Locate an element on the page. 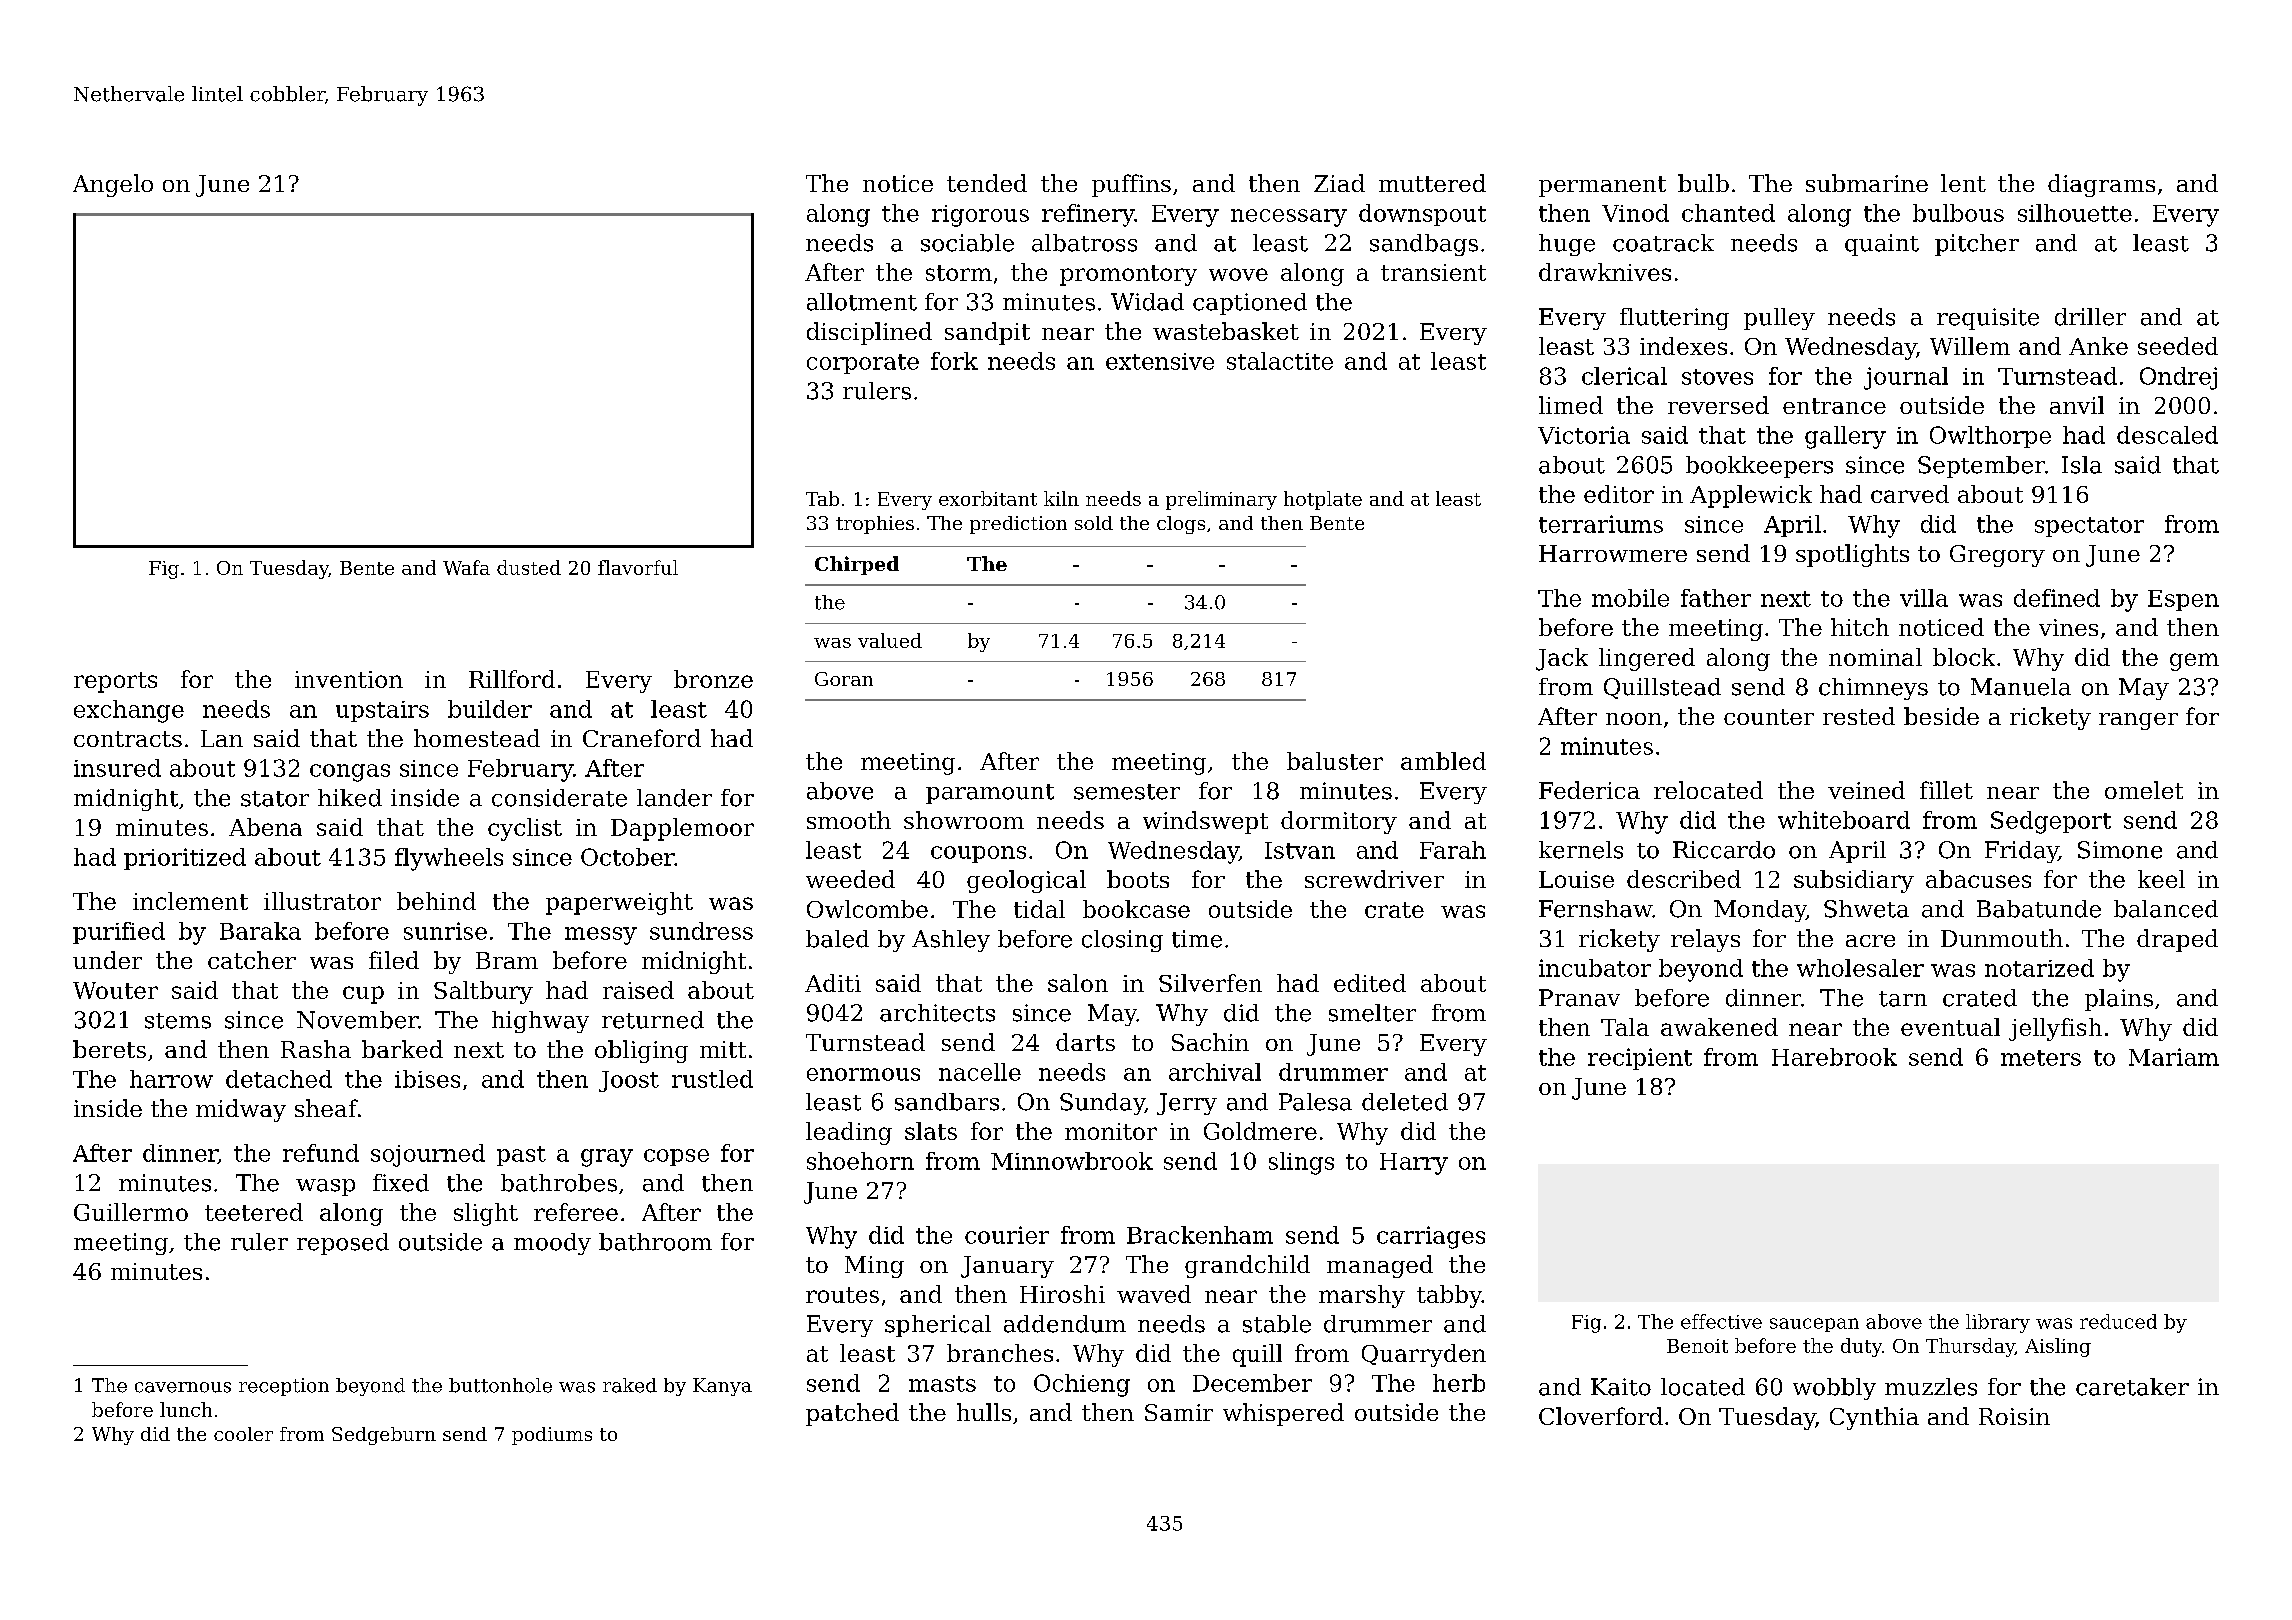 This image has height=1620, width=2292. Goran is located at coordinates (844, 679).
